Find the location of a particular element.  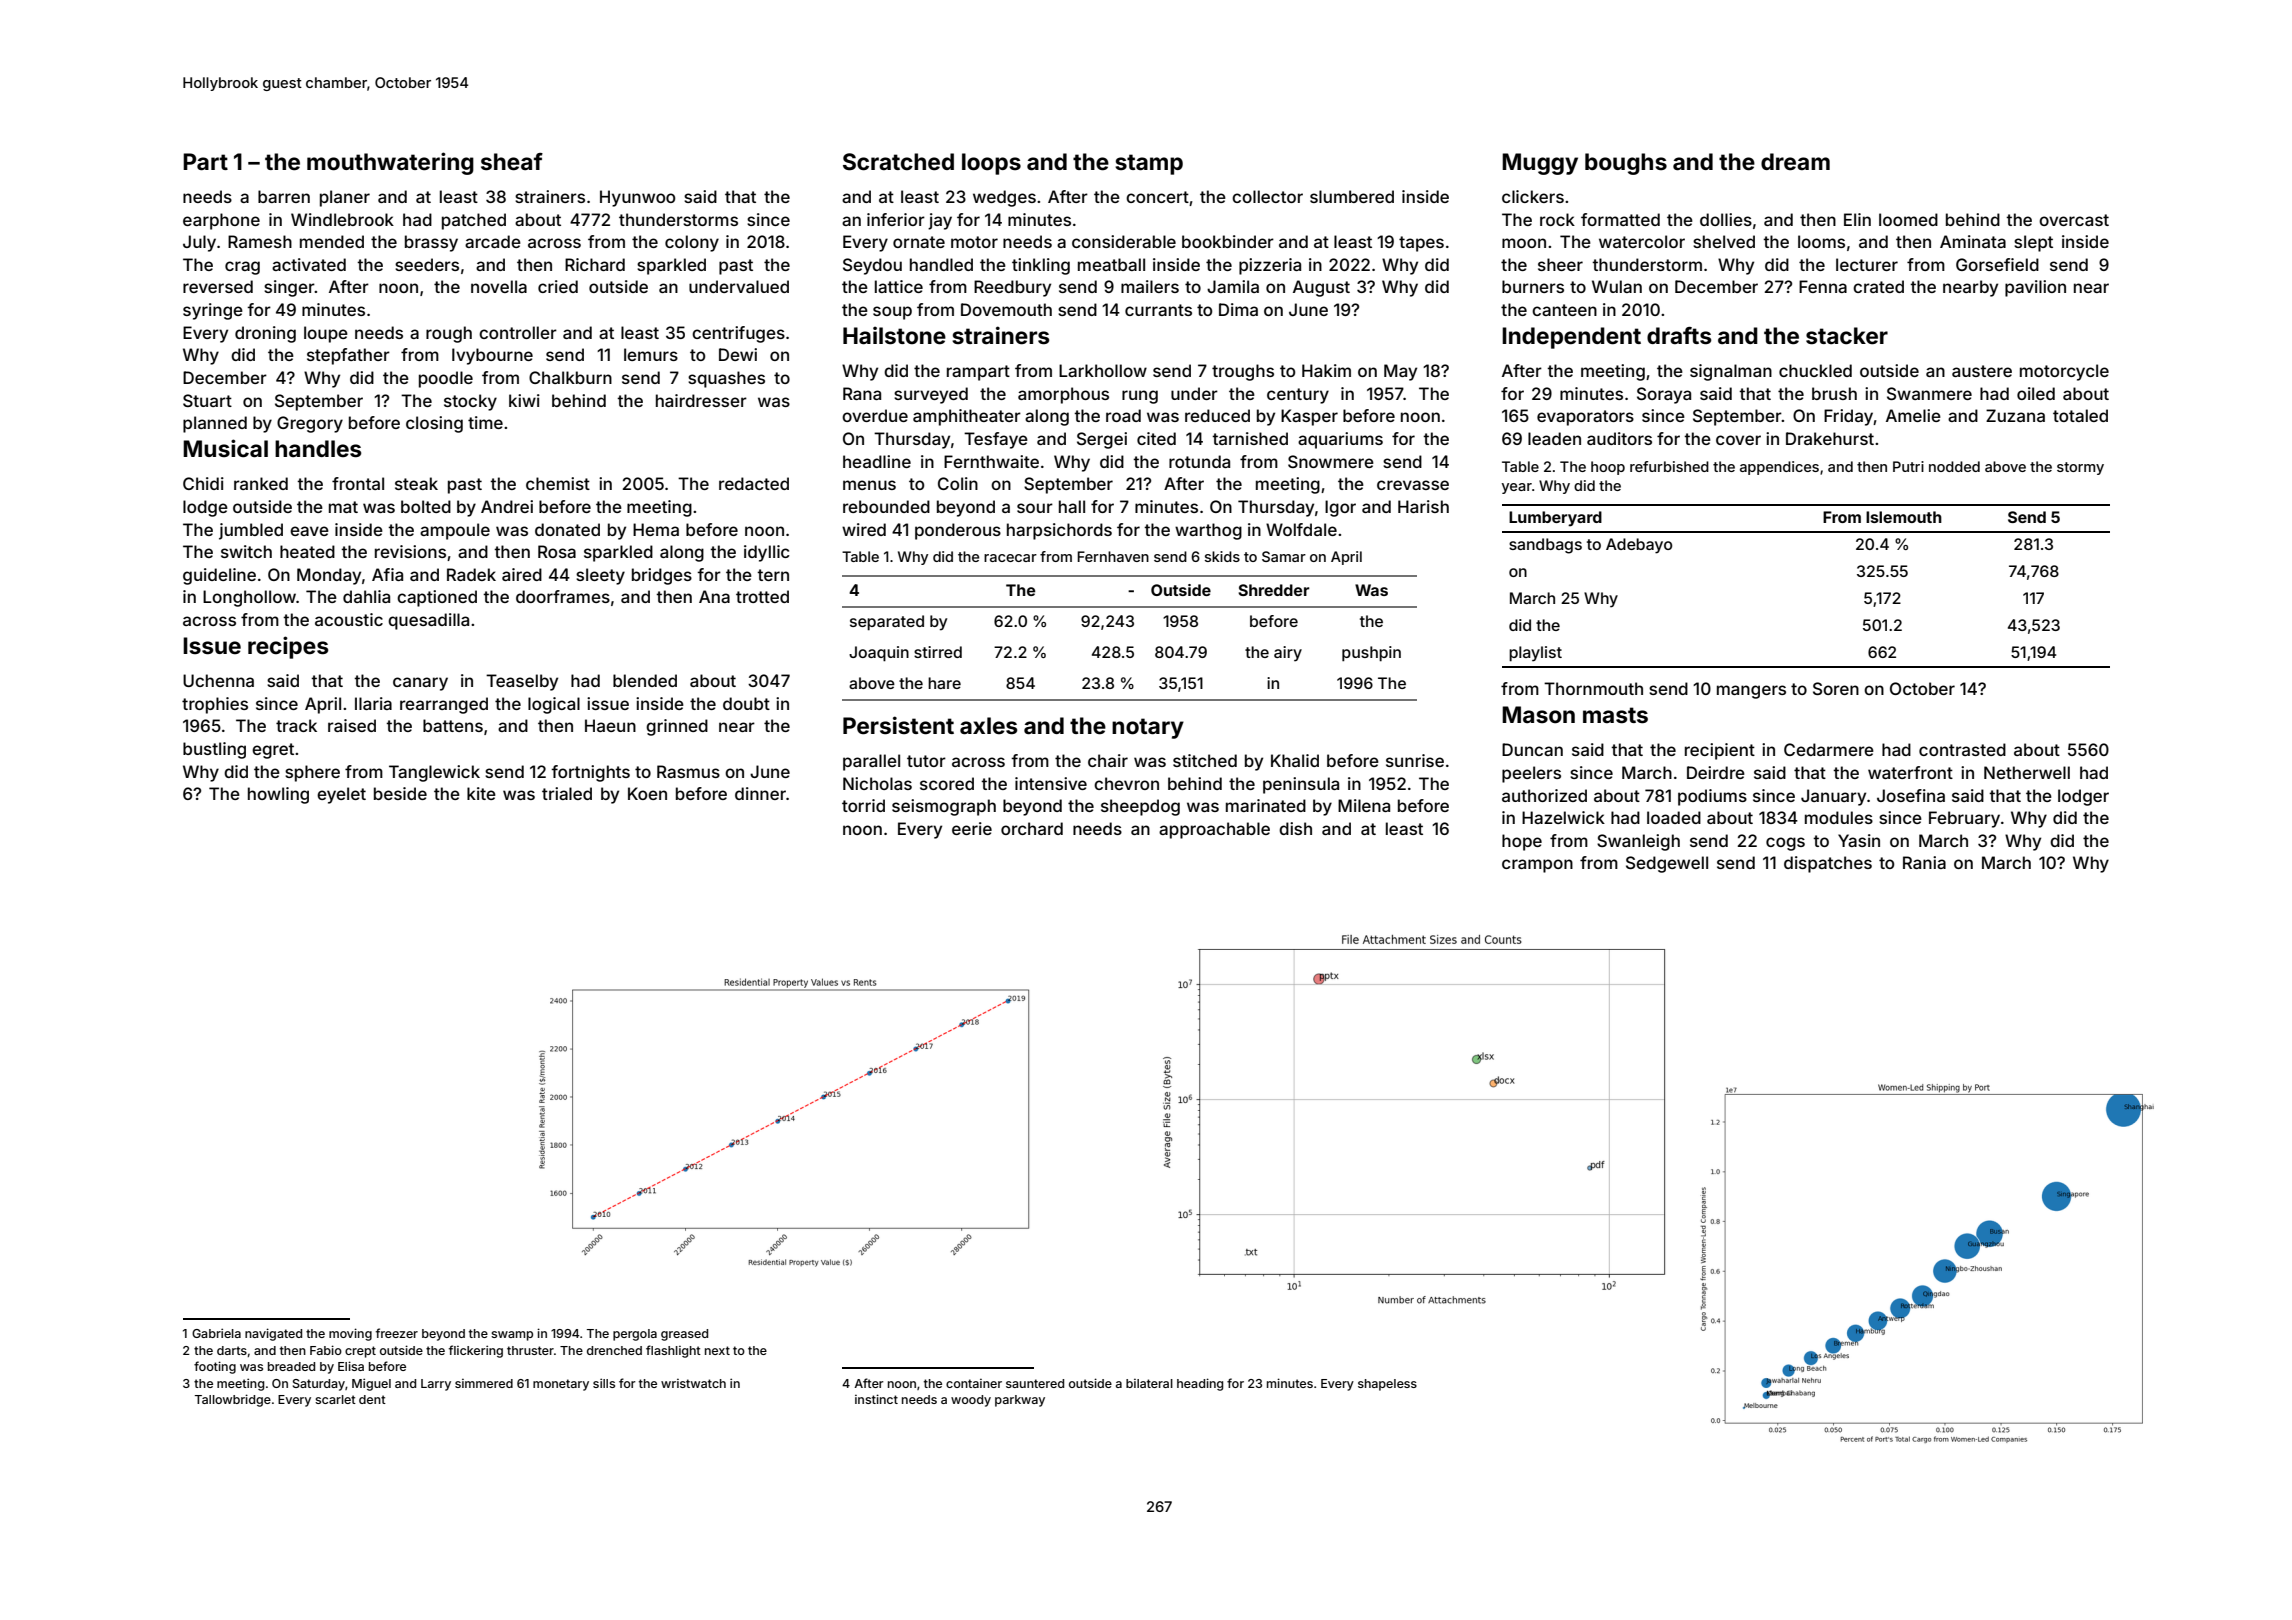

Tallowbridge is located at coordinates (233, 1400).
